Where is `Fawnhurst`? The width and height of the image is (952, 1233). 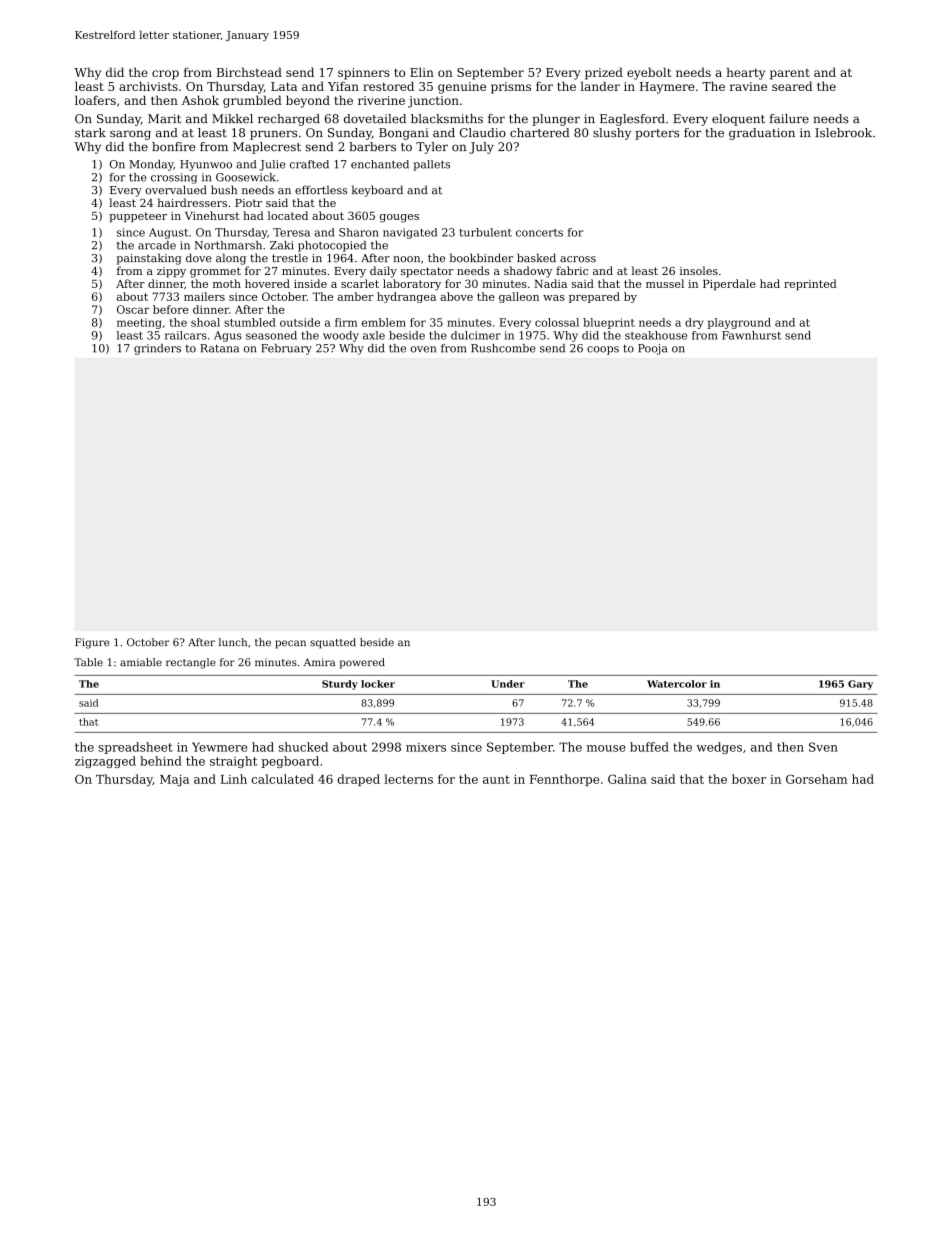
Fawnhurst is located at coordinates (752, 335).
